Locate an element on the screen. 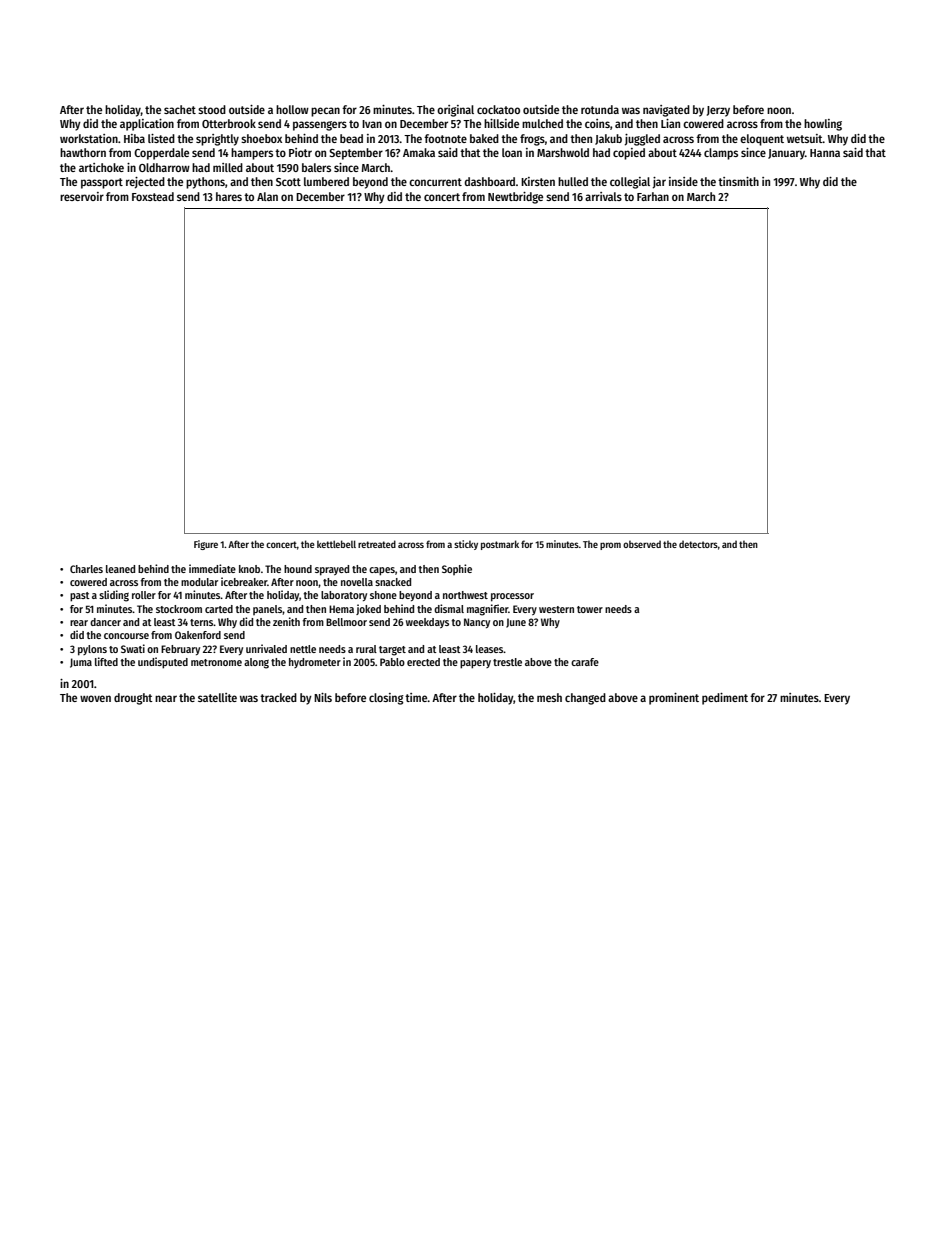  reservoir is located at coordinates (82, 196).
